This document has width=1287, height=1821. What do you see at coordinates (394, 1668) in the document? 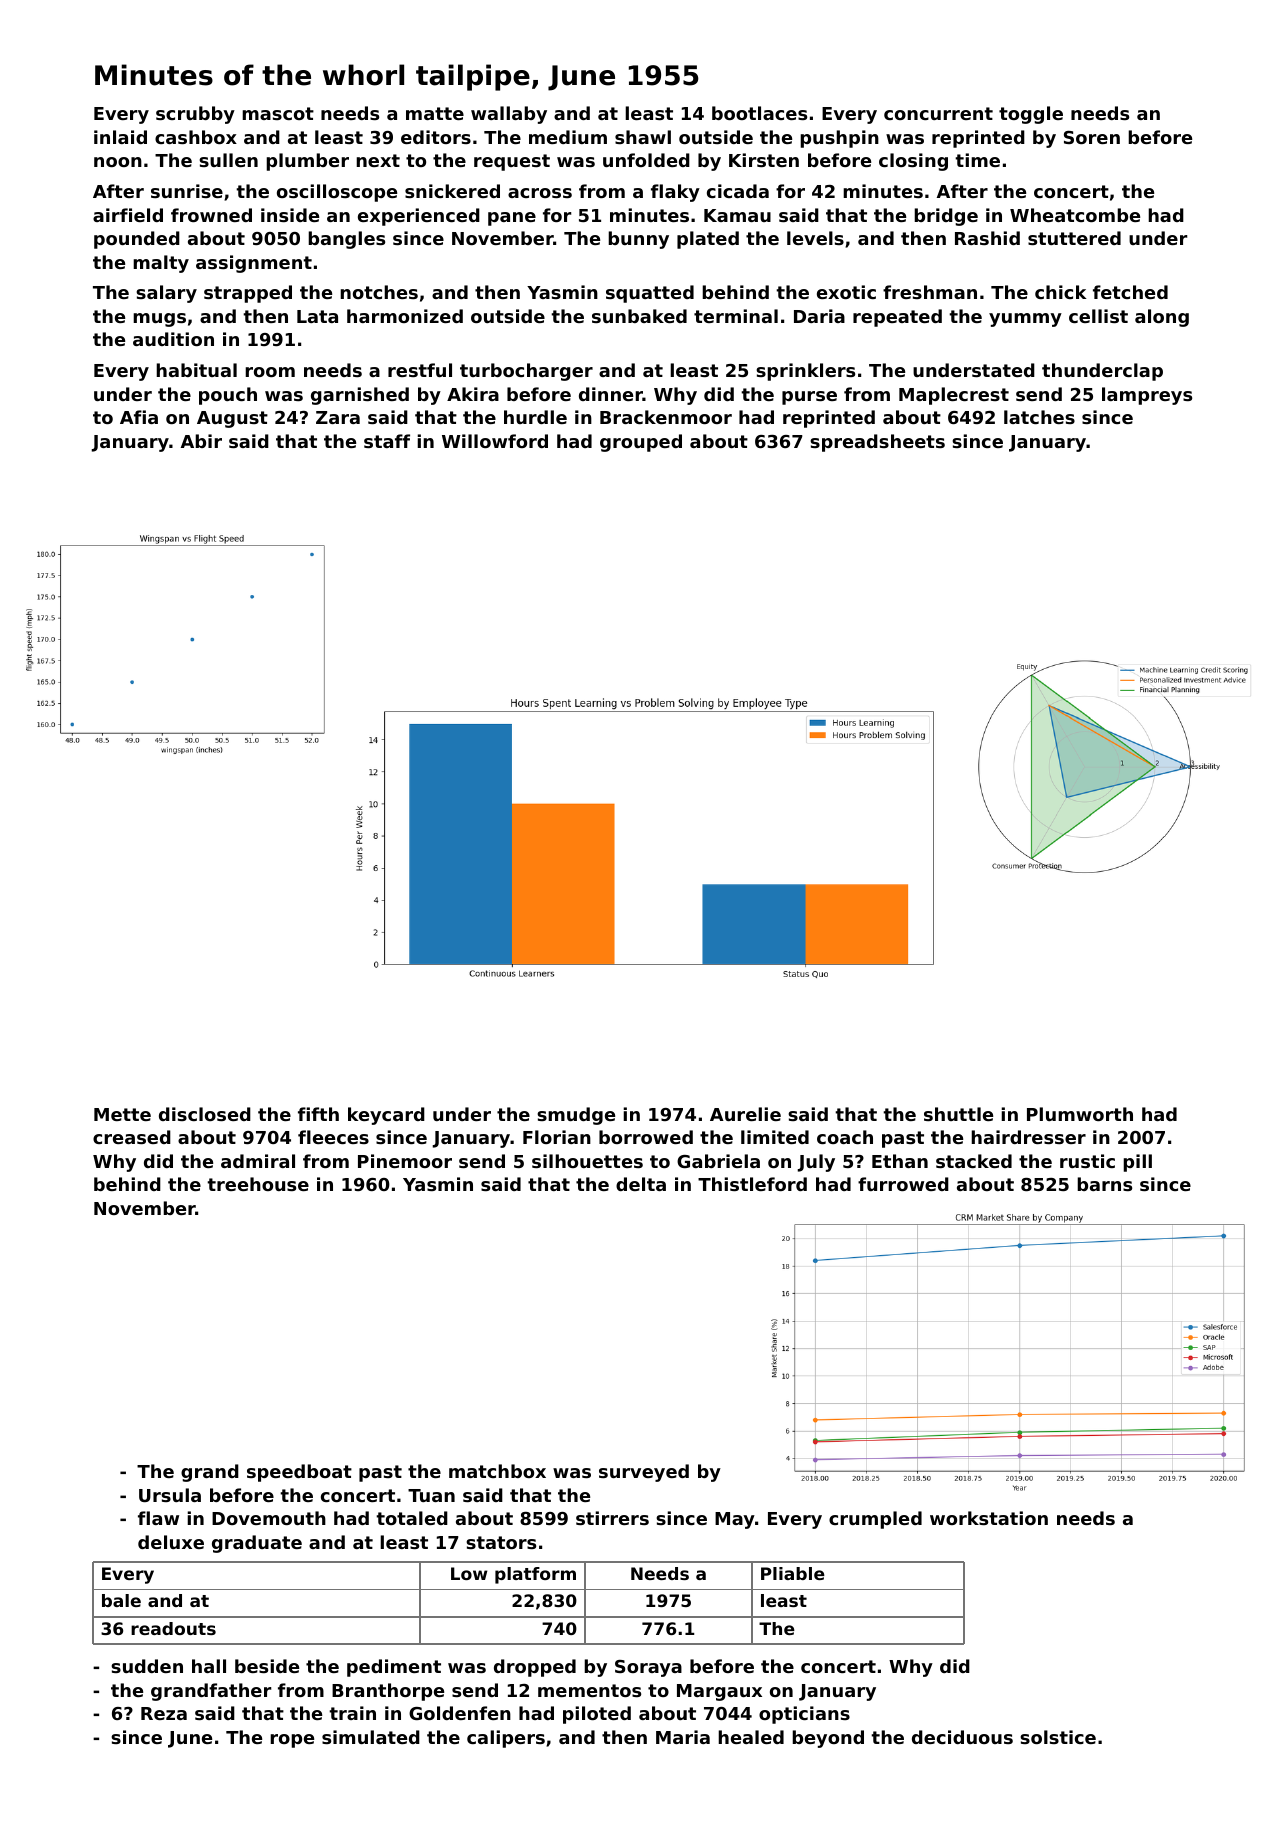
I see `pediment` at bounding box center [394, 1668].
